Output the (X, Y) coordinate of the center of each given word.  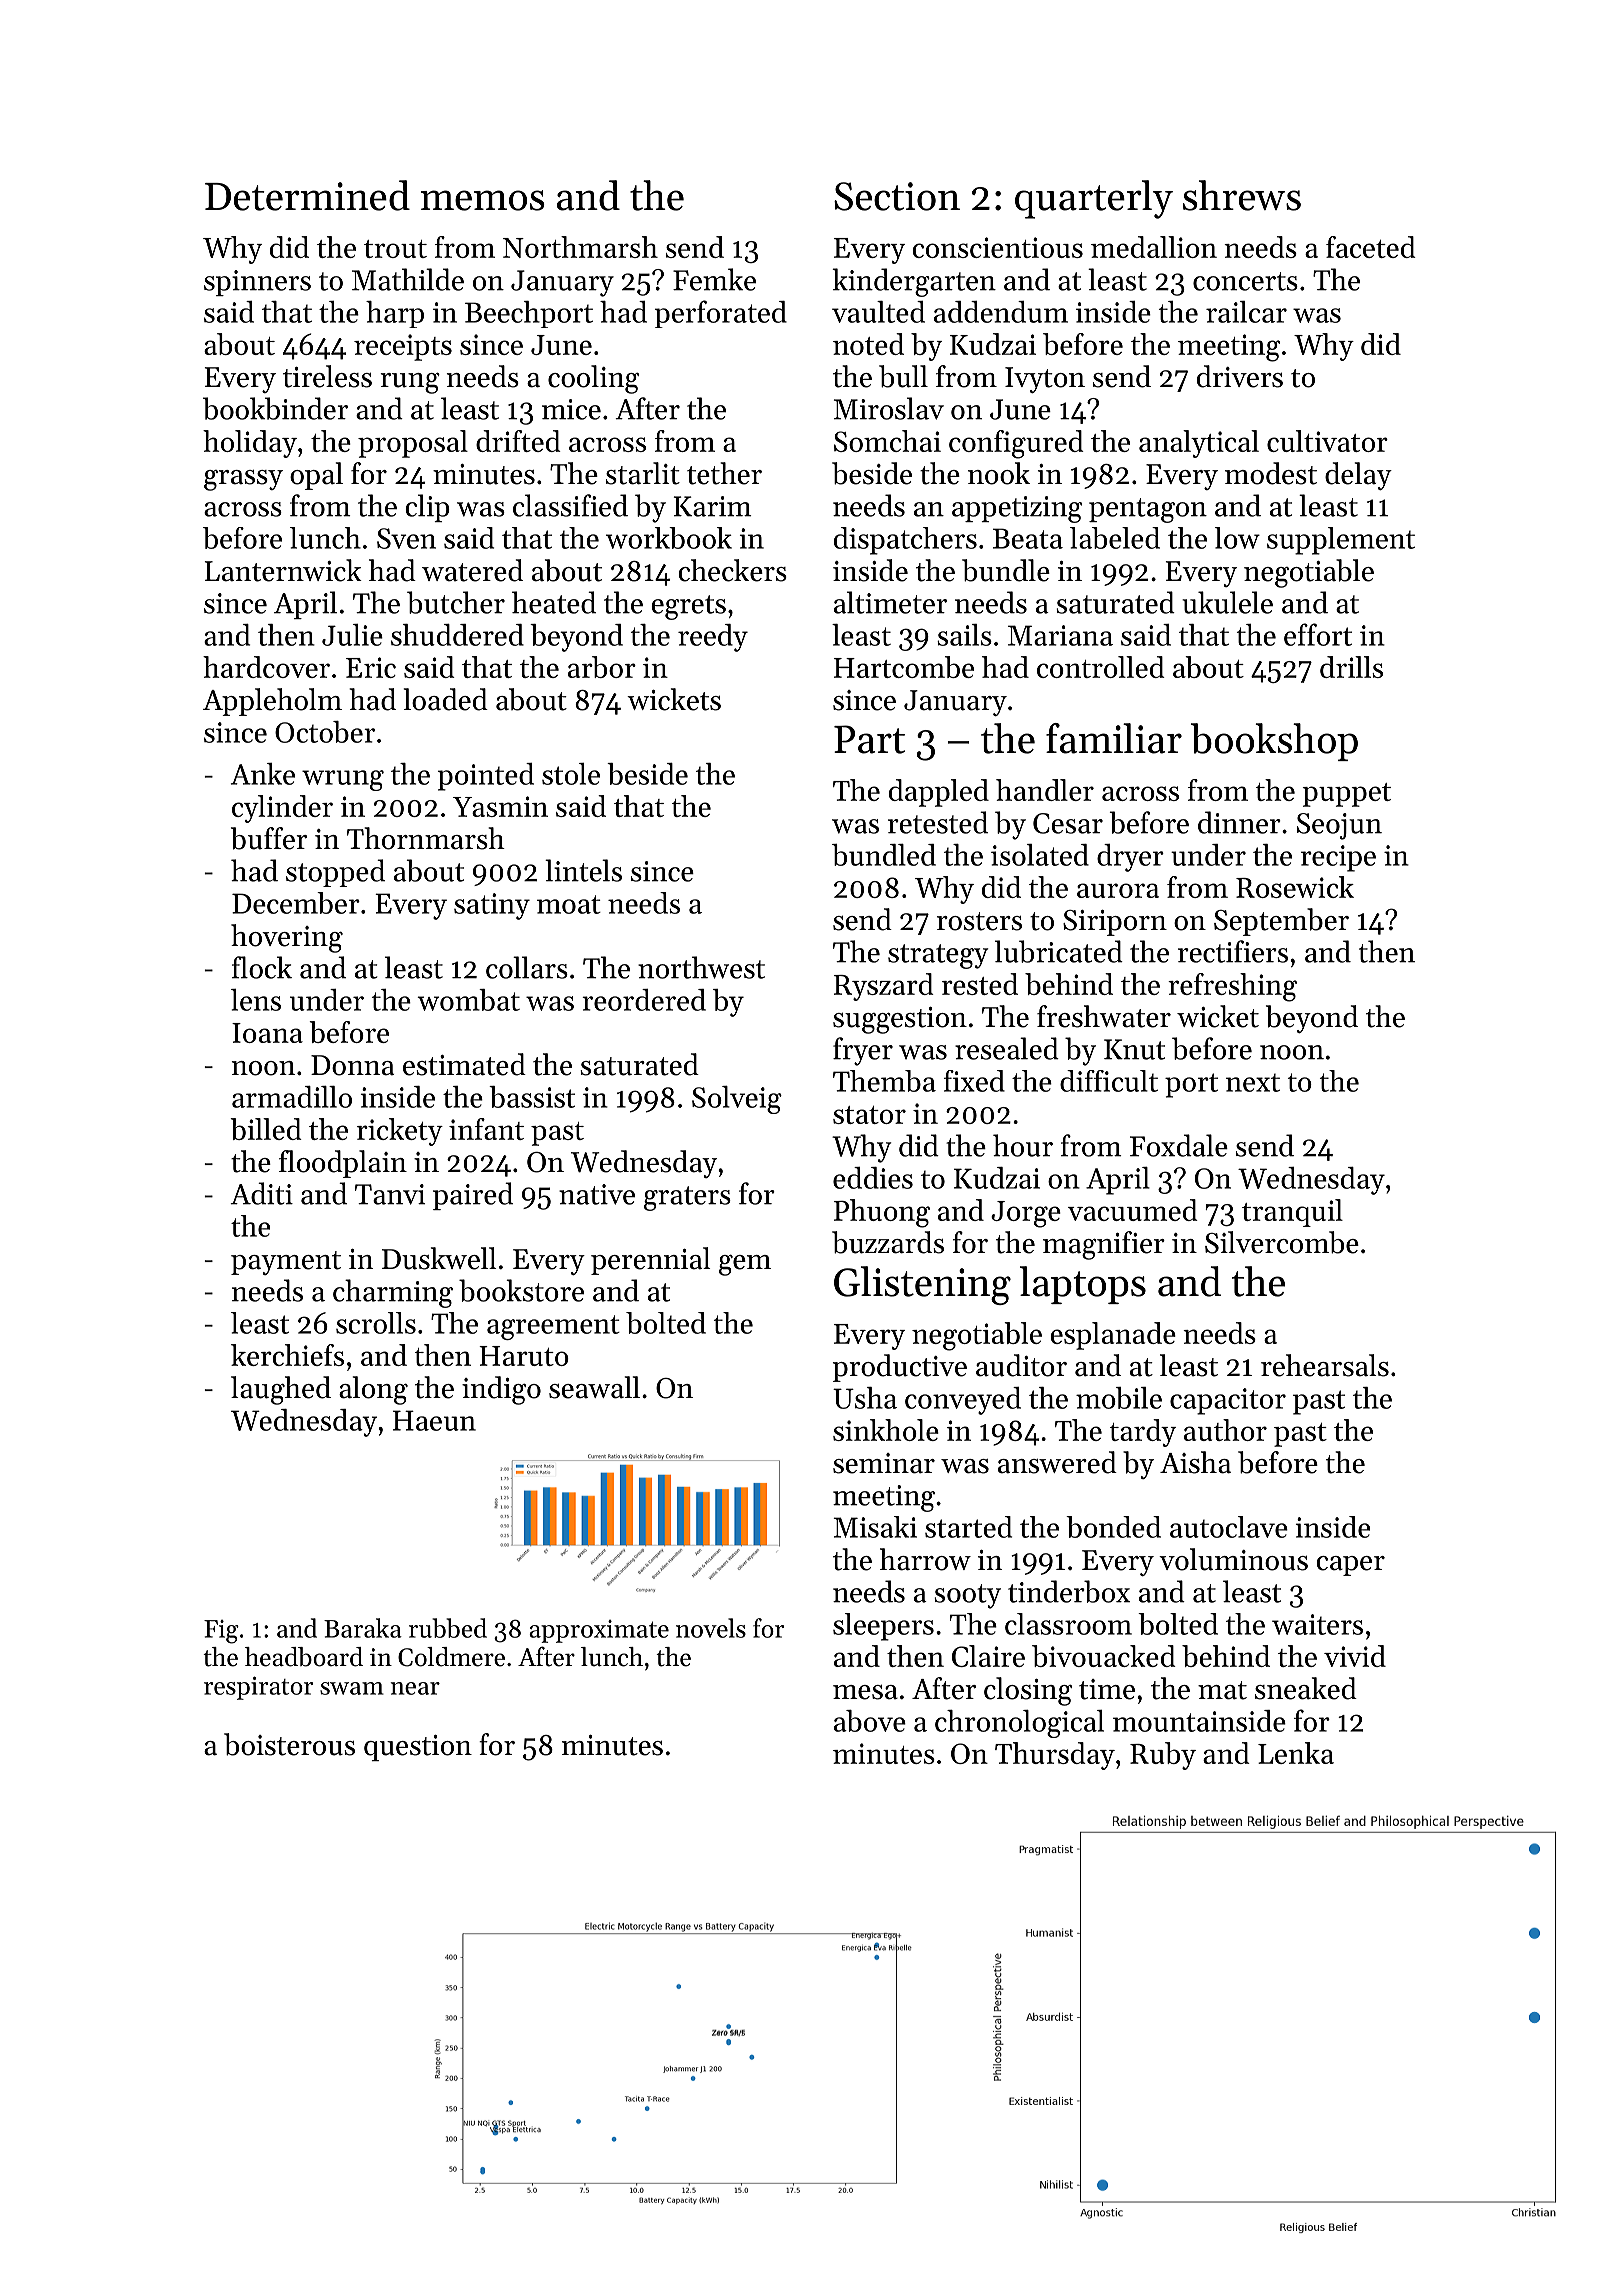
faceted (1370, 247)
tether (724, 473)
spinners (257, 283)
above (870, 1721)
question (418, 1748)
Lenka (1296, 1753)
